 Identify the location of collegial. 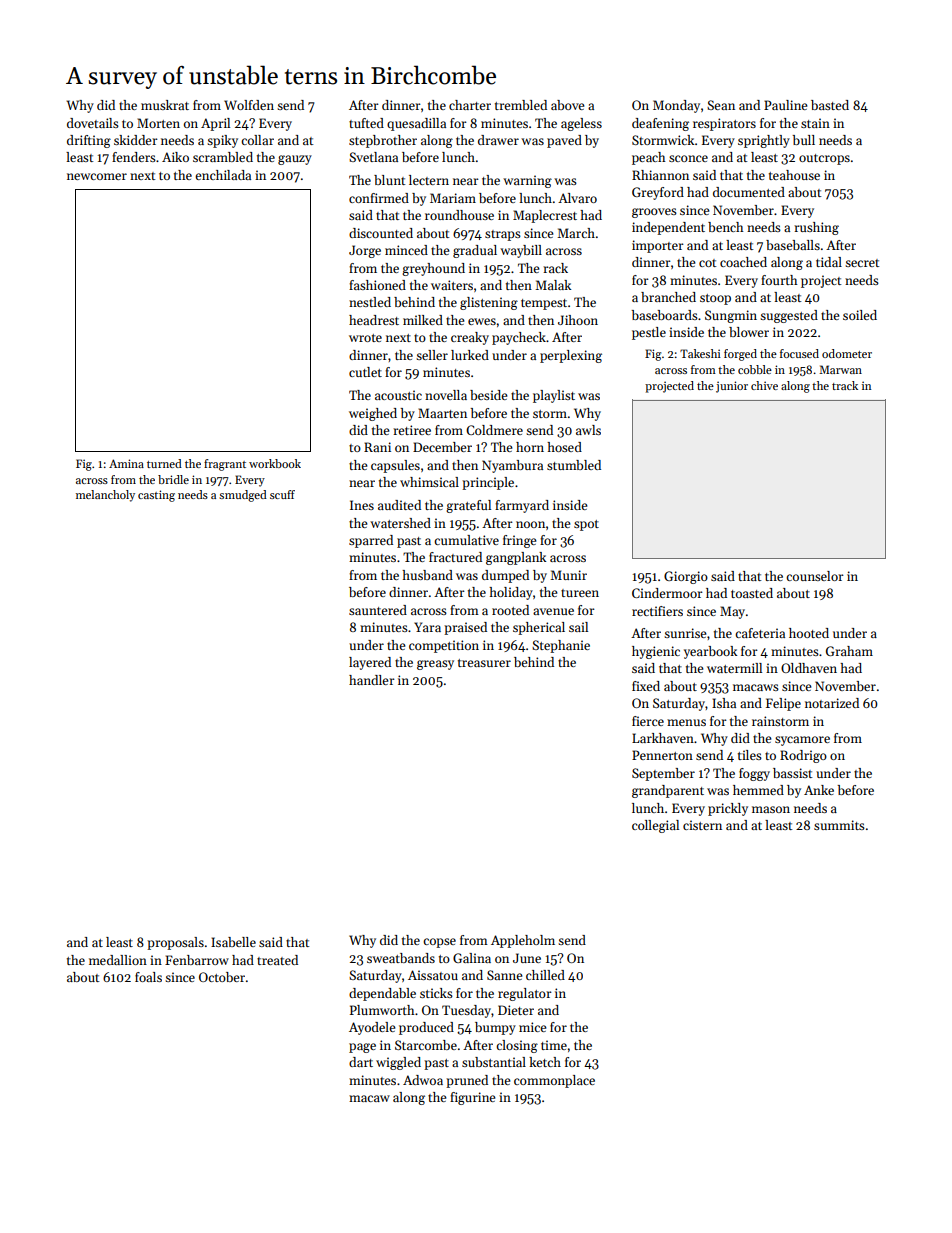
(655, 826).
